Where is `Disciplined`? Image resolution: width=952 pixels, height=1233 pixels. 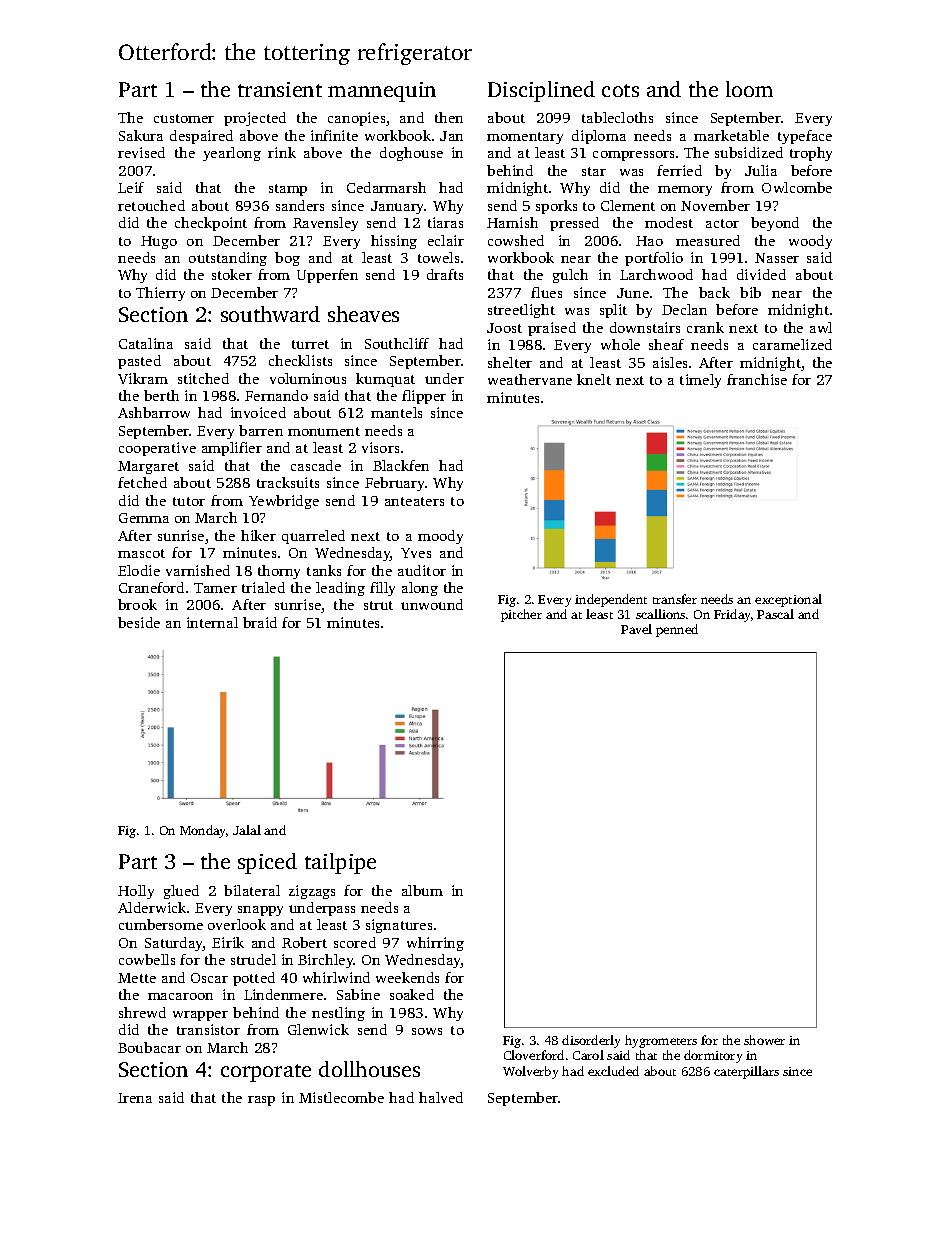
Disciplined is located at coordinates (541, 91).
